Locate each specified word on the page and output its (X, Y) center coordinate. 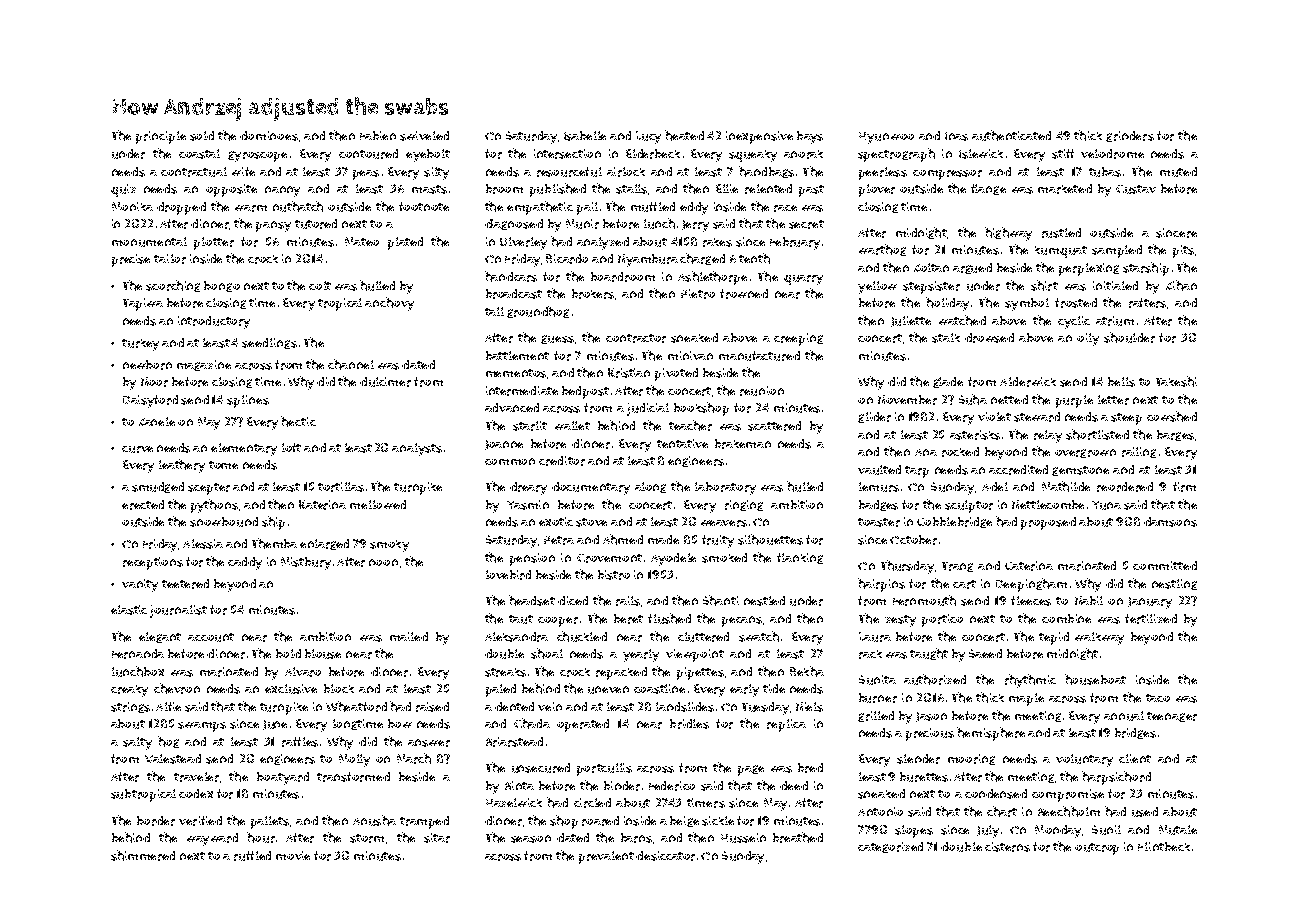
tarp (917, 472)
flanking (800, 558)
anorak (803, 154)
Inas (956, 136)
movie (293, 855)
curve (137, 449)
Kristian (629, 373)
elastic (129, 610)
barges (1175, 435)
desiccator (665, 856)
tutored (316, 224)
